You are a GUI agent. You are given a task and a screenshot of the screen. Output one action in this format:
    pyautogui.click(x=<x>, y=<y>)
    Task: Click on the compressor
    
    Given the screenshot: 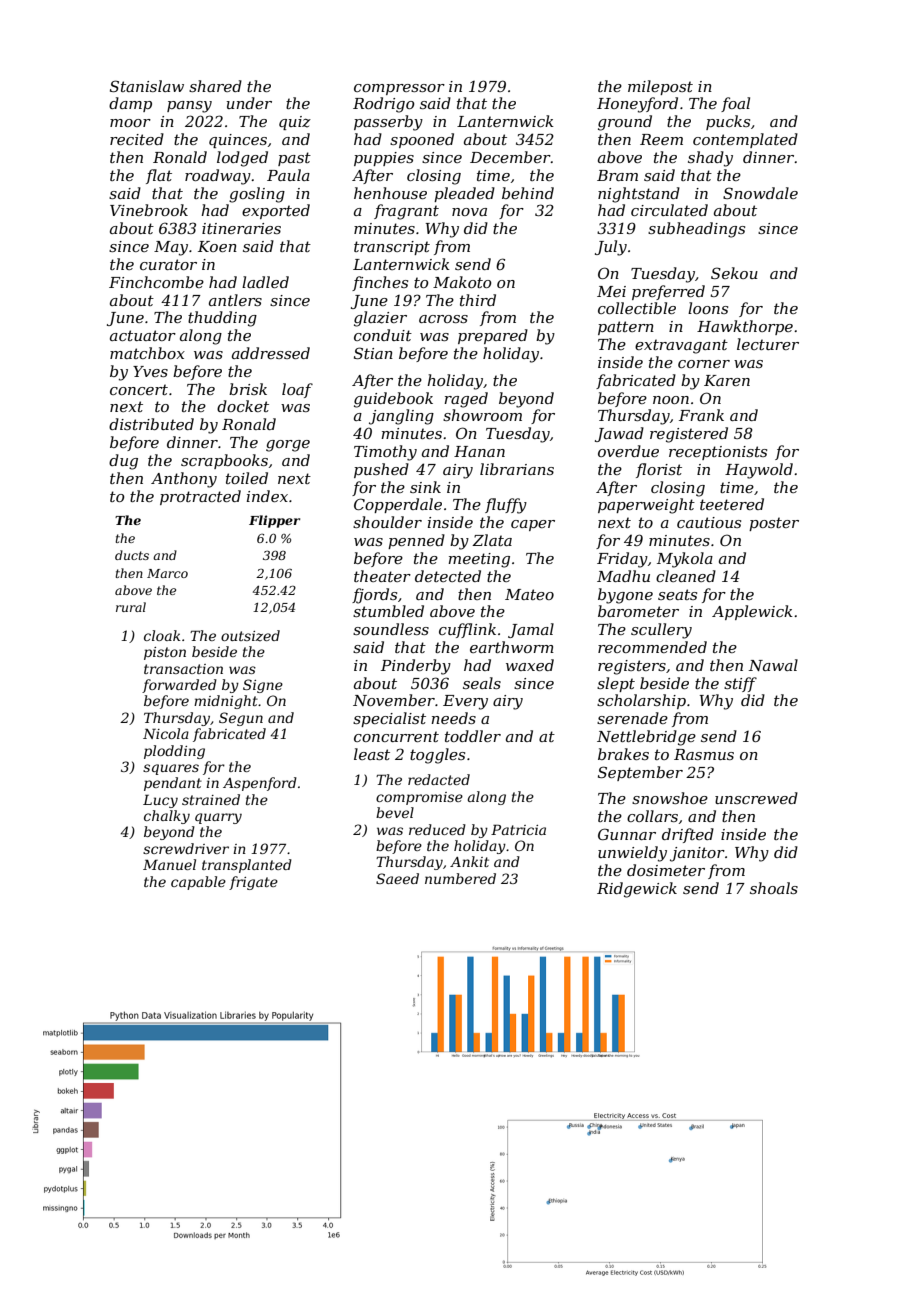 What is the action you would take?
    pyautogui.click(x=399, y=89)
